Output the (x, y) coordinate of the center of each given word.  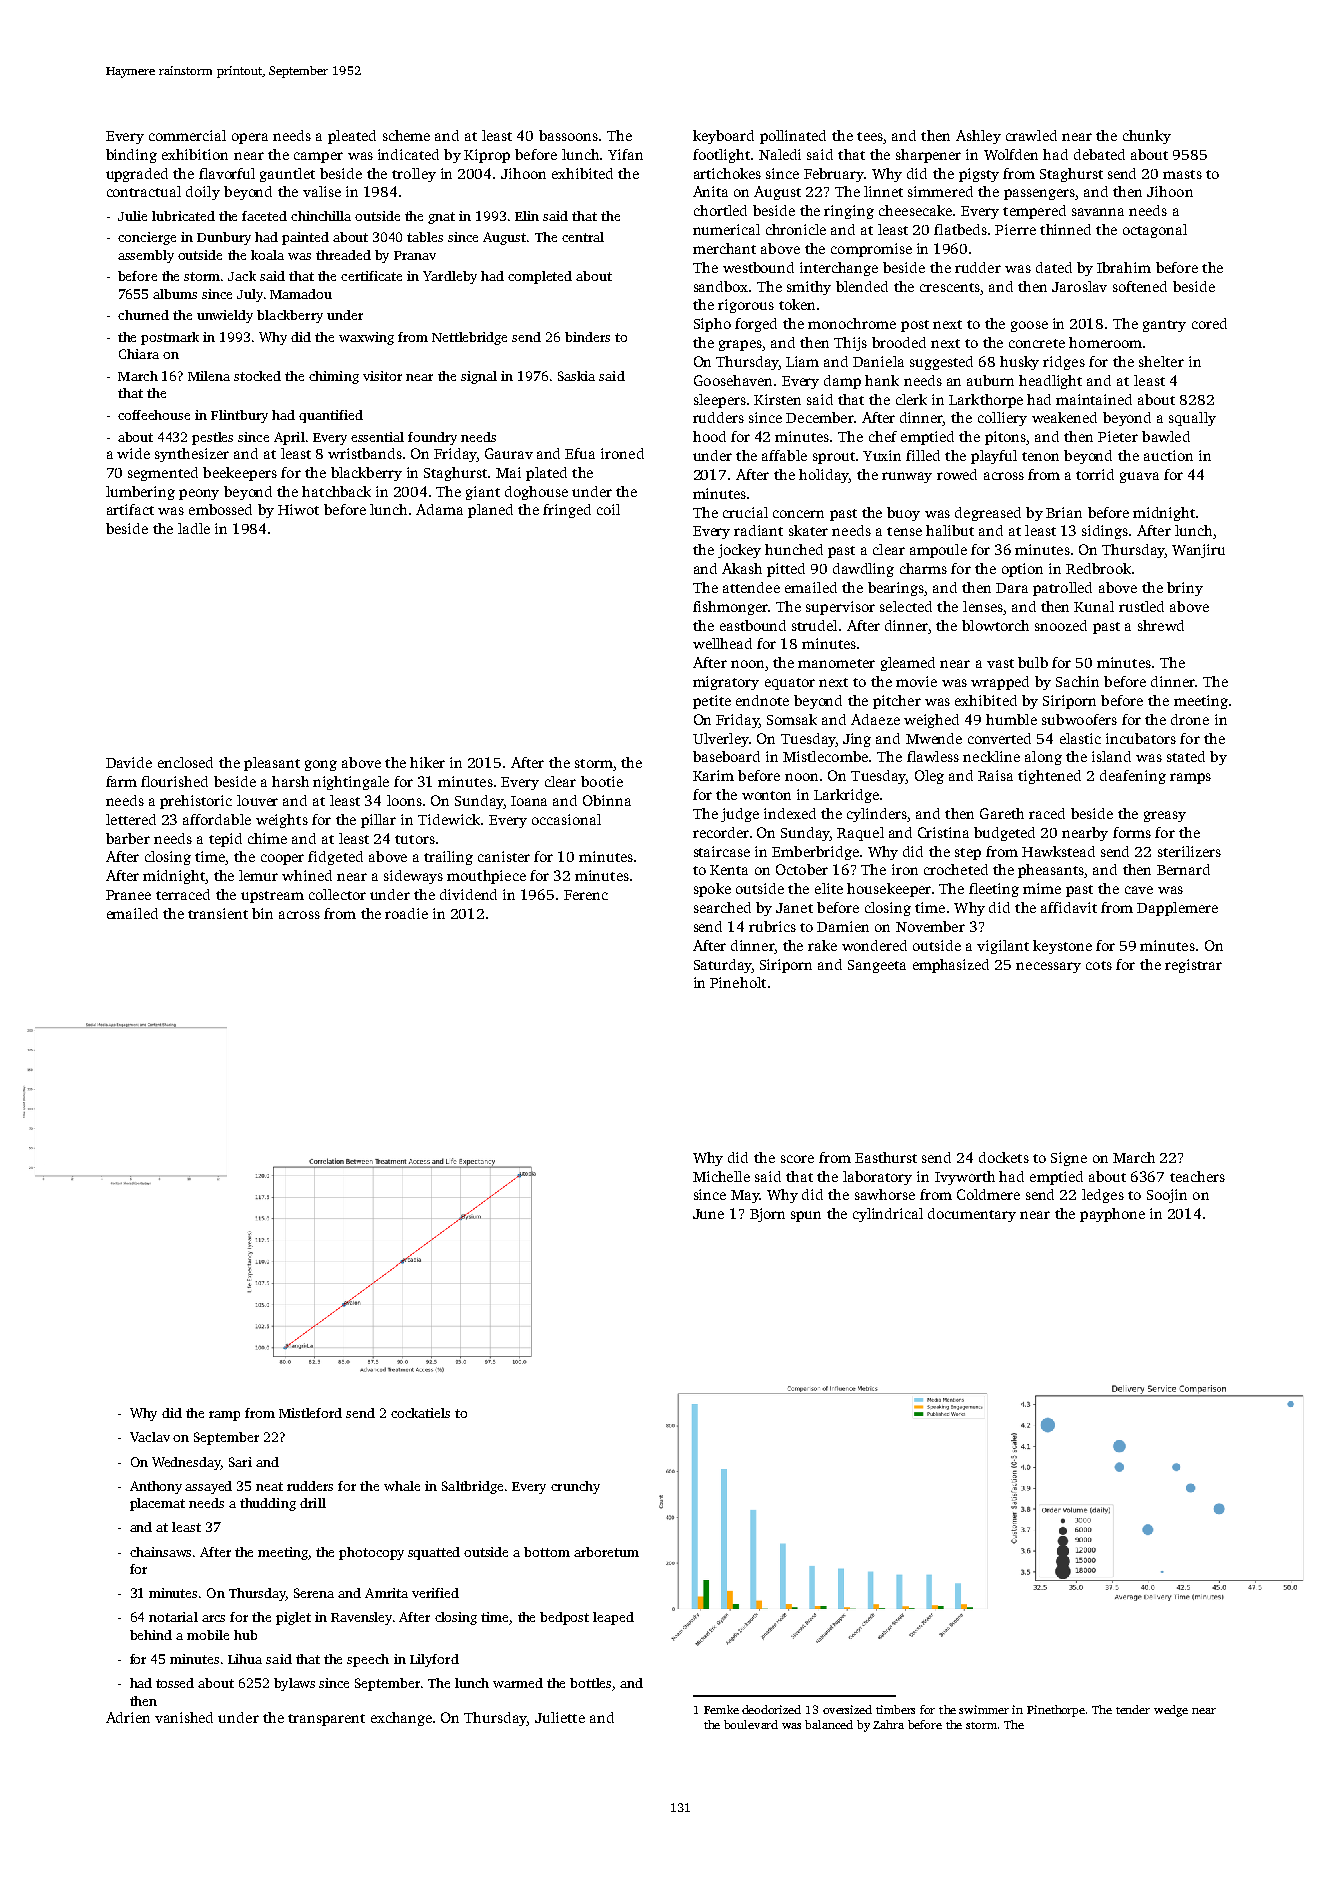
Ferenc (586, 895)
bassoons (568, 135)
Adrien (128, 1717)
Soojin (1167, 1196)
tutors (415, 839)
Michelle (721, 1176)
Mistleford (310, 1413)
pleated (352, 137)
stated (1186, 756)
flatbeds (960, 229)
